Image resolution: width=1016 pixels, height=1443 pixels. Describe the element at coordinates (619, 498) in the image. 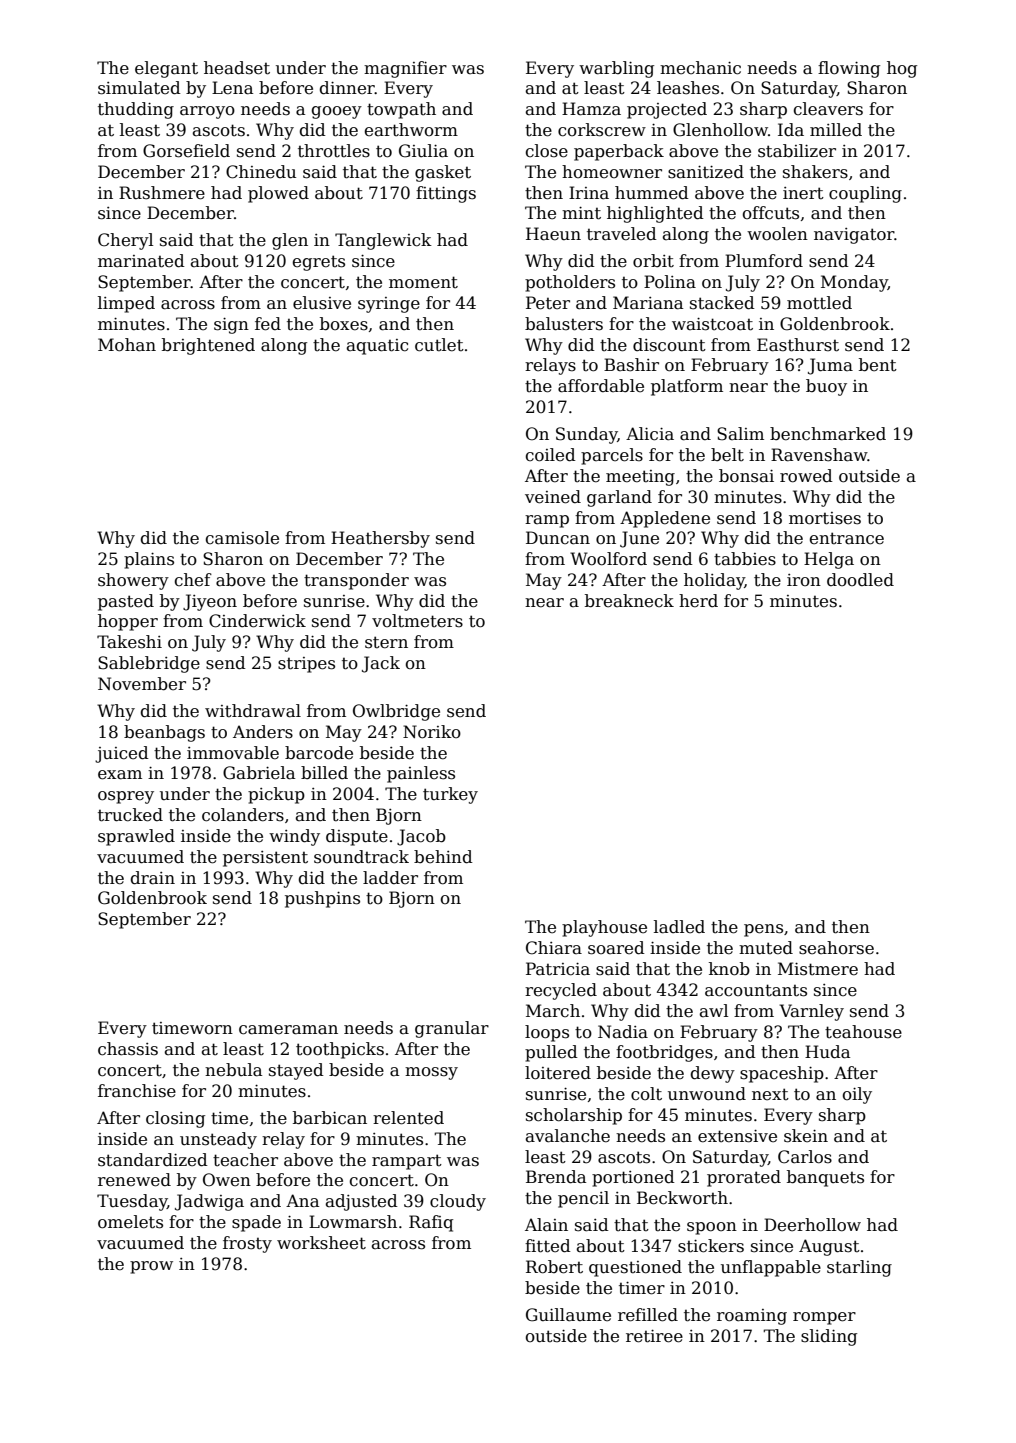

I see `garland` at that location.
